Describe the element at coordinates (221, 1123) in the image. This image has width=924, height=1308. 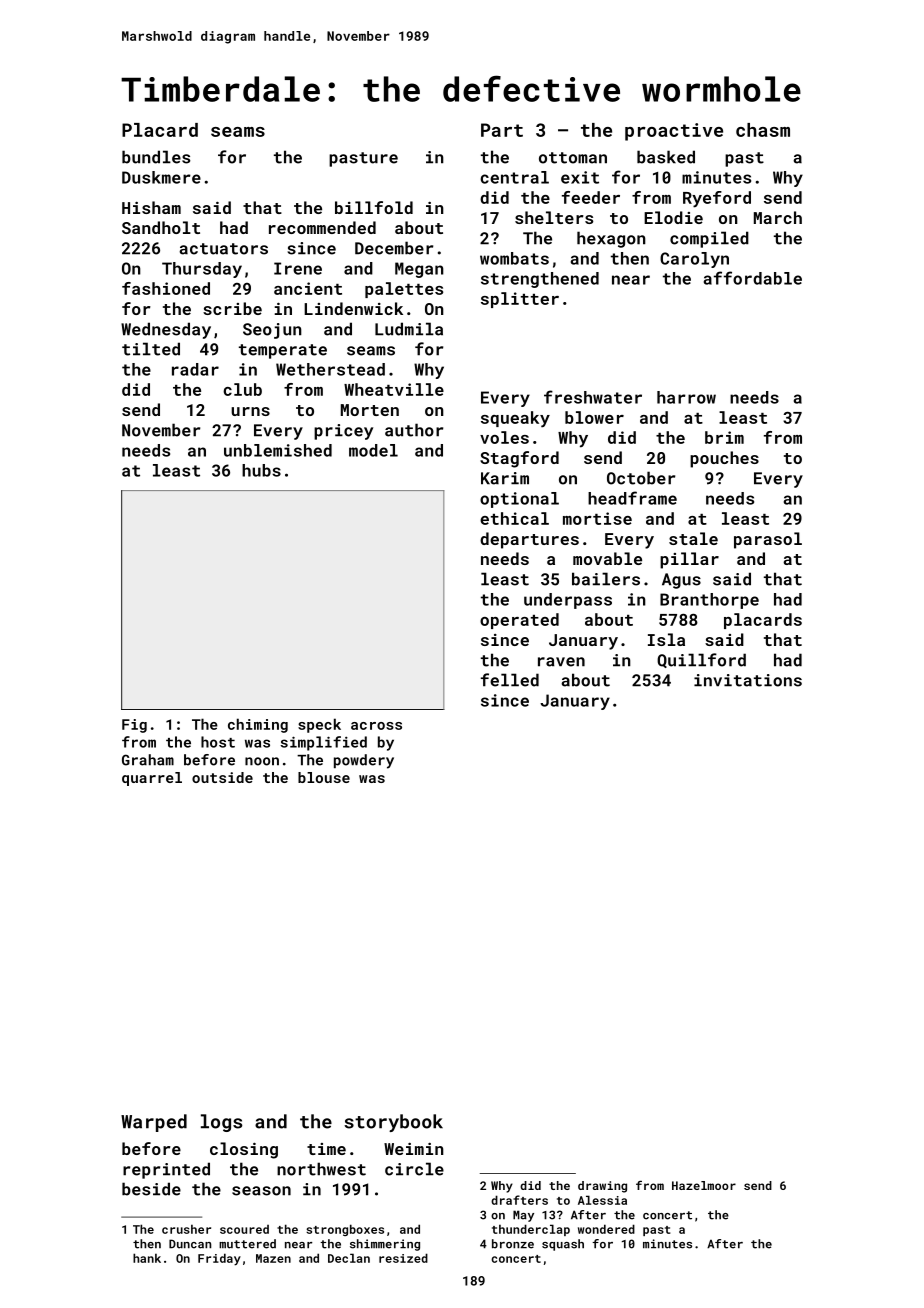
I see `logs` at that location.
